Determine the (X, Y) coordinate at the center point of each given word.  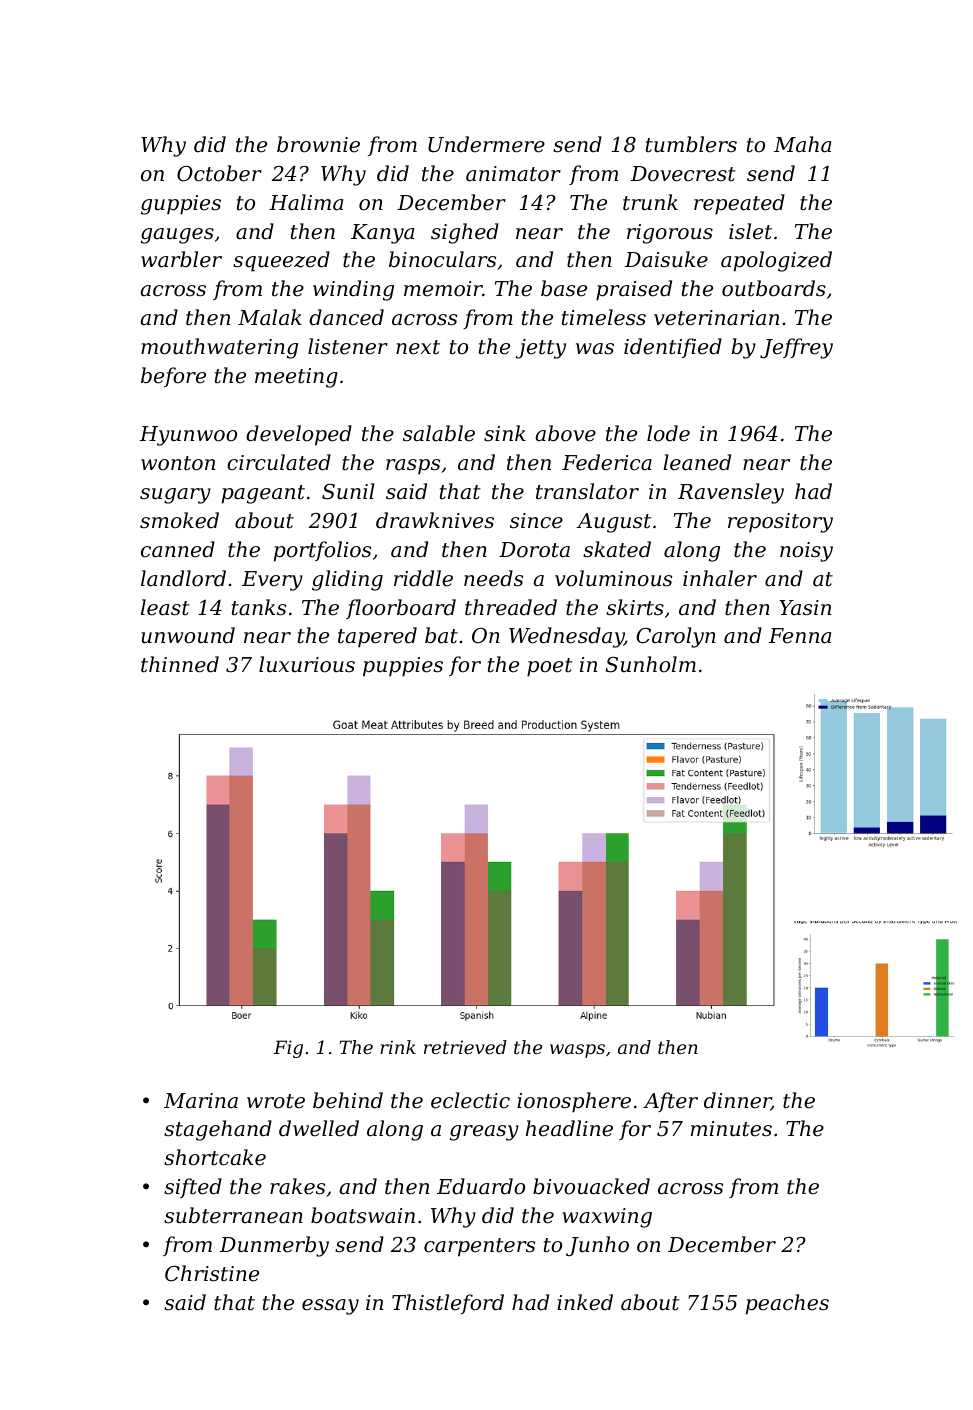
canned (178, 549)
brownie (318, 144)
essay (330, 1307)
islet (750, 231)
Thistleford (448, 1304)
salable (439, 433)
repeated (739, 204)
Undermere (486, 144)
